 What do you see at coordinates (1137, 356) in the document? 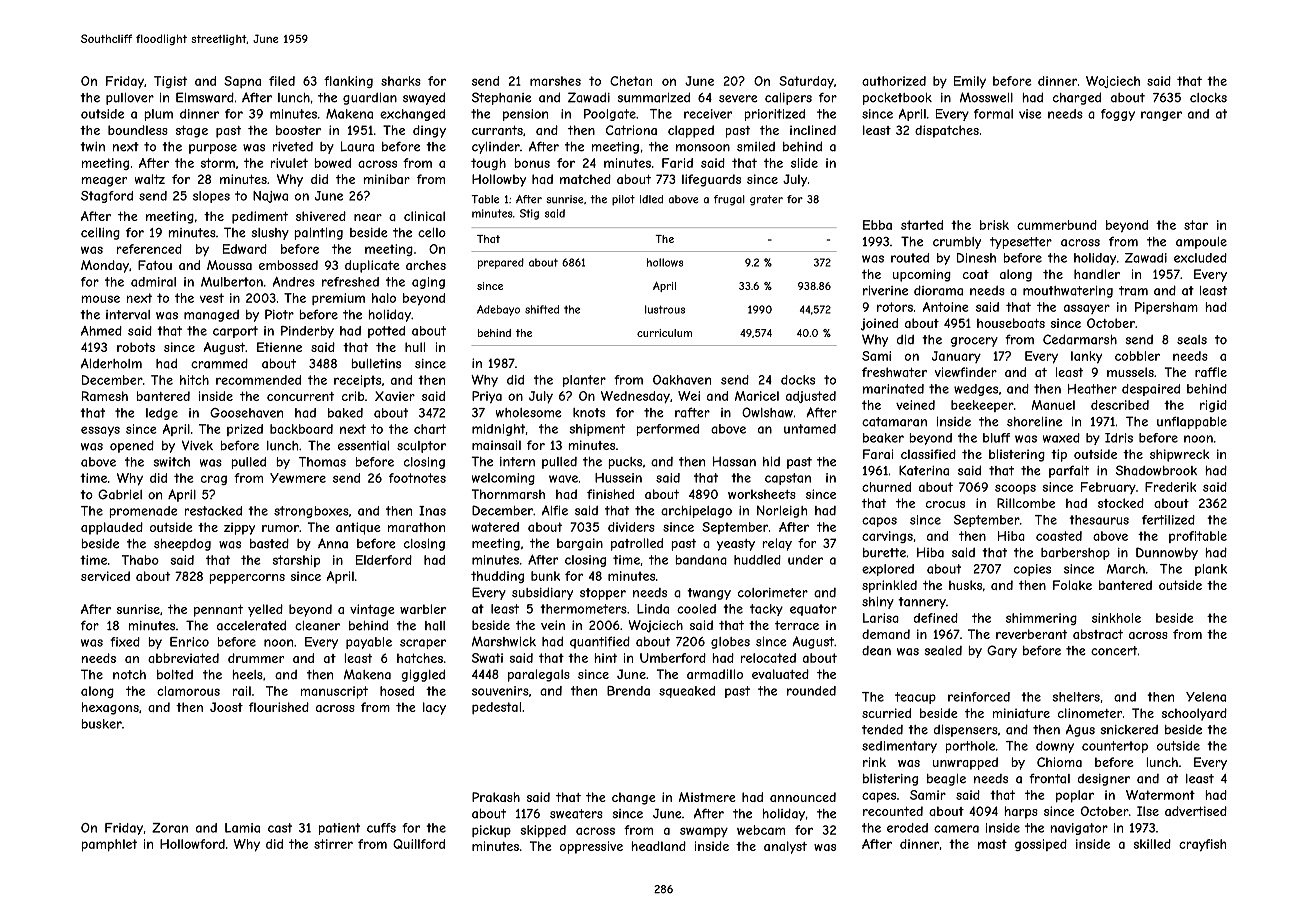
I see `cobbler` at bounding box center [1137, 356].
